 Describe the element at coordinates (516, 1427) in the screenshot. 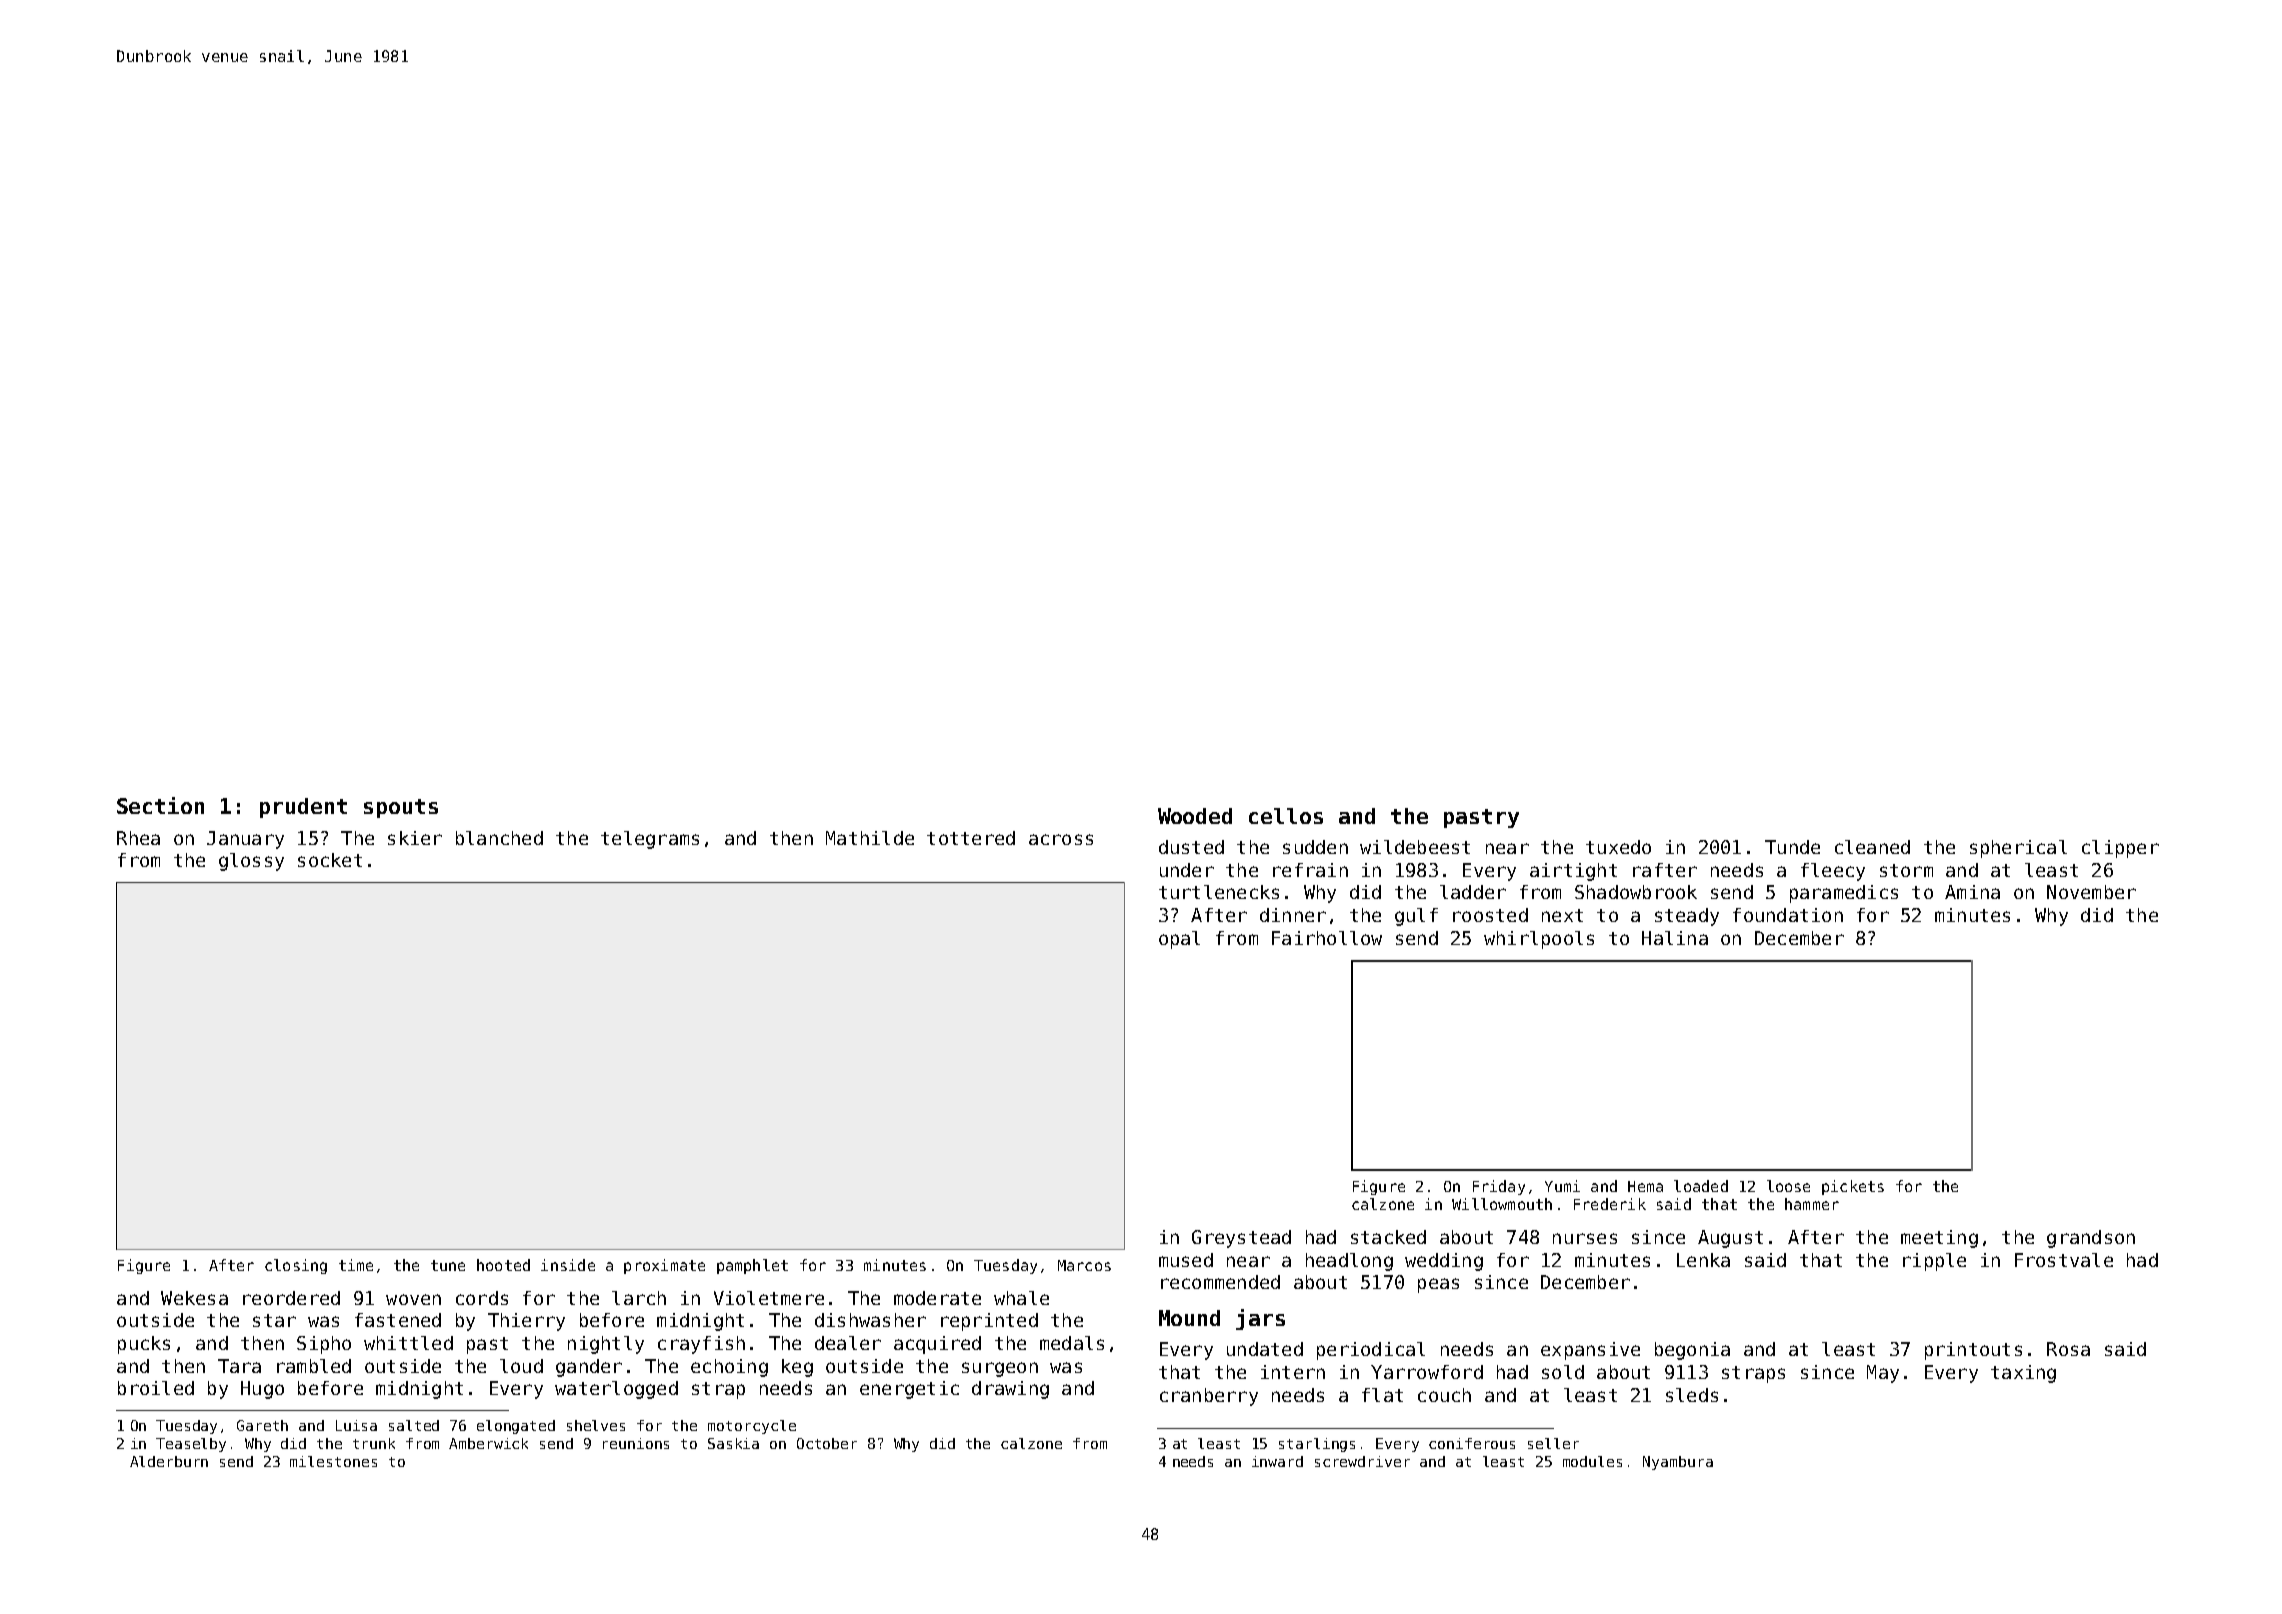

I see `elongated` at that location.
